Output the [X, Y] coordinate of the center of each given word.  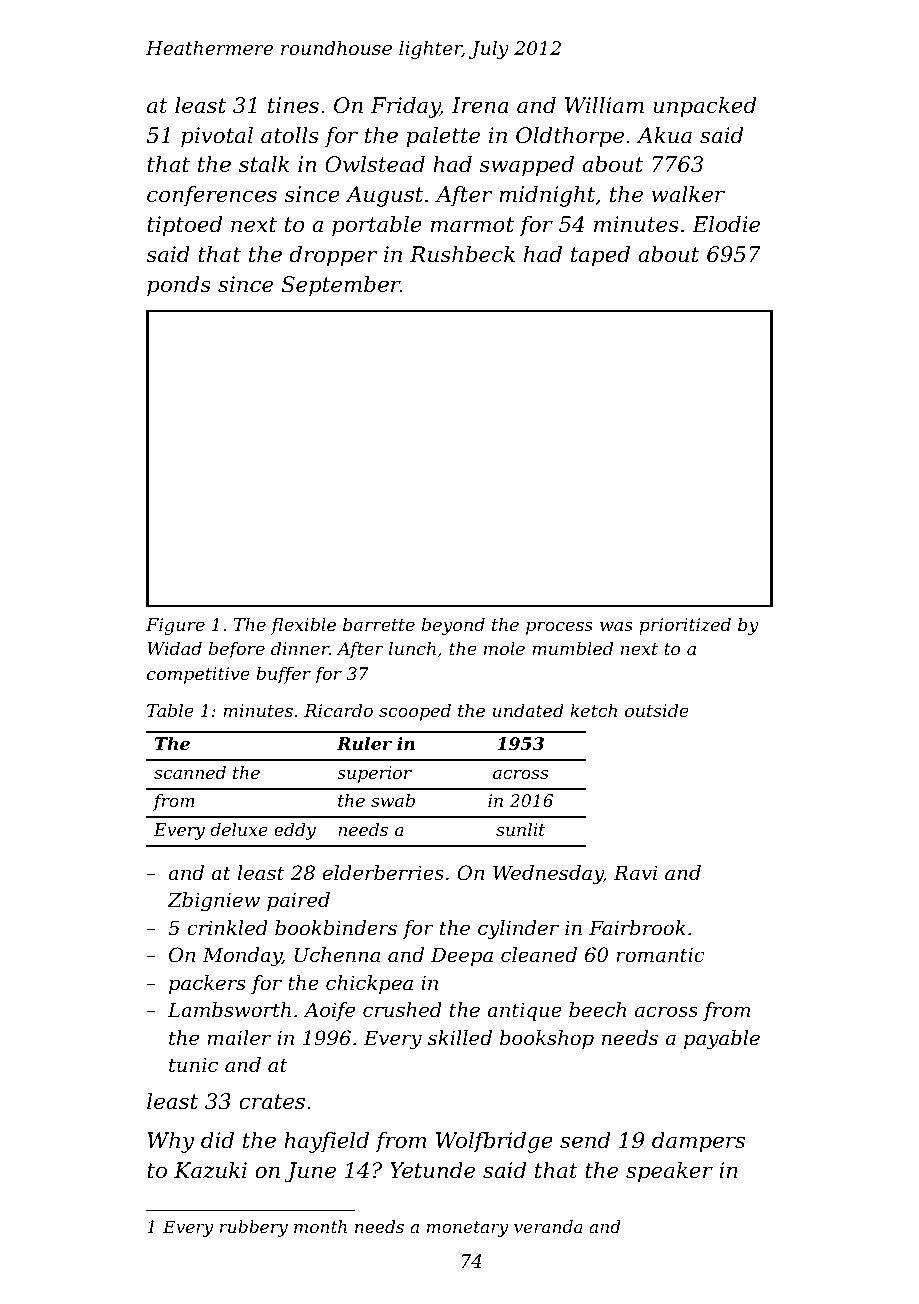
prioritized [685, 626]
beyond [453, 626]
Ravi [635, 872]
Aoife [329, 1011]
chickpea [369, 984]
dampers [698, 1142]
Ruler [364, 743]
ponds [179, 286]
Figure [175, 626]
